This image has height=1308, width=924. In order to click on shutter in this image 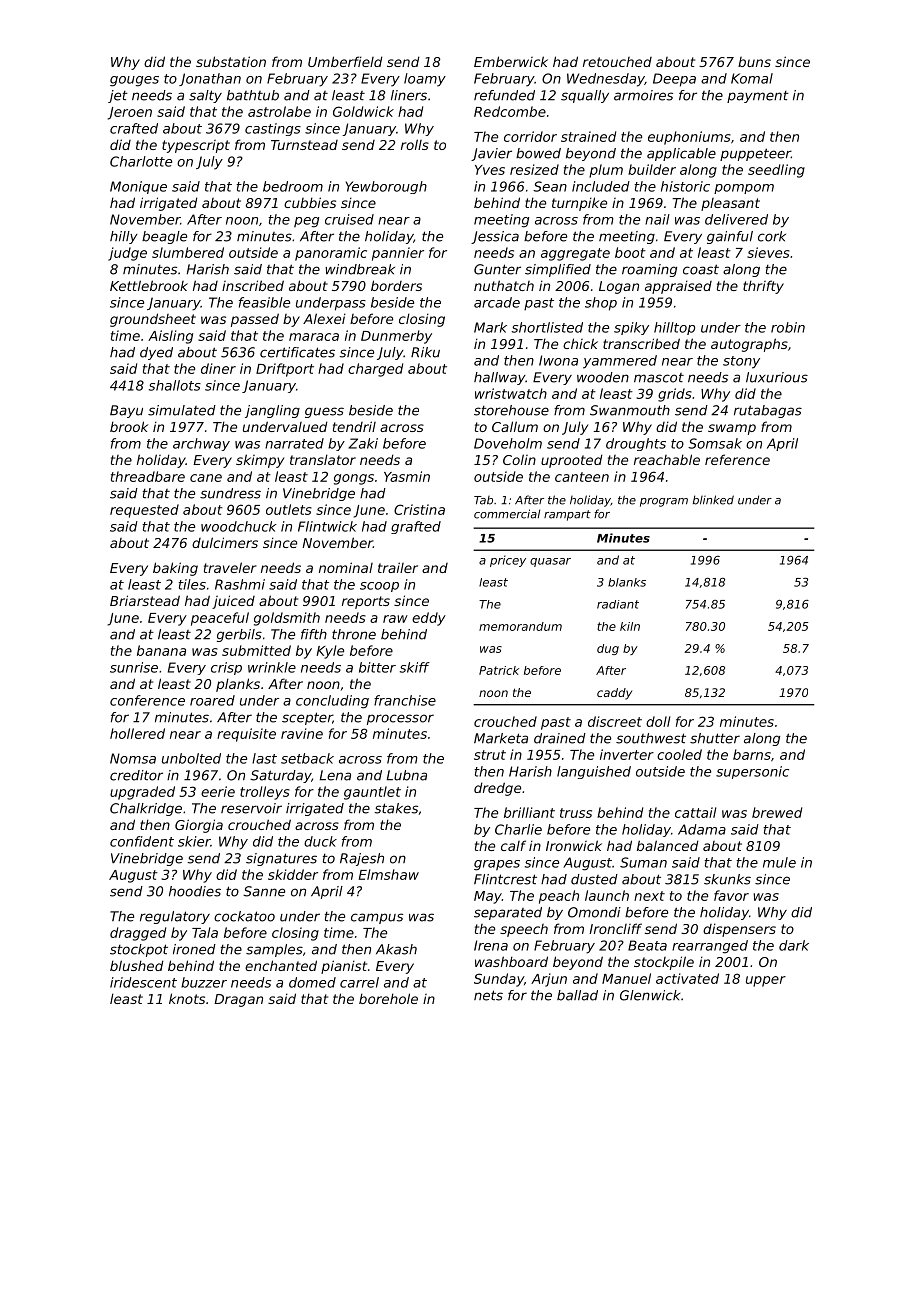, I will do `click(715, 738)`.
